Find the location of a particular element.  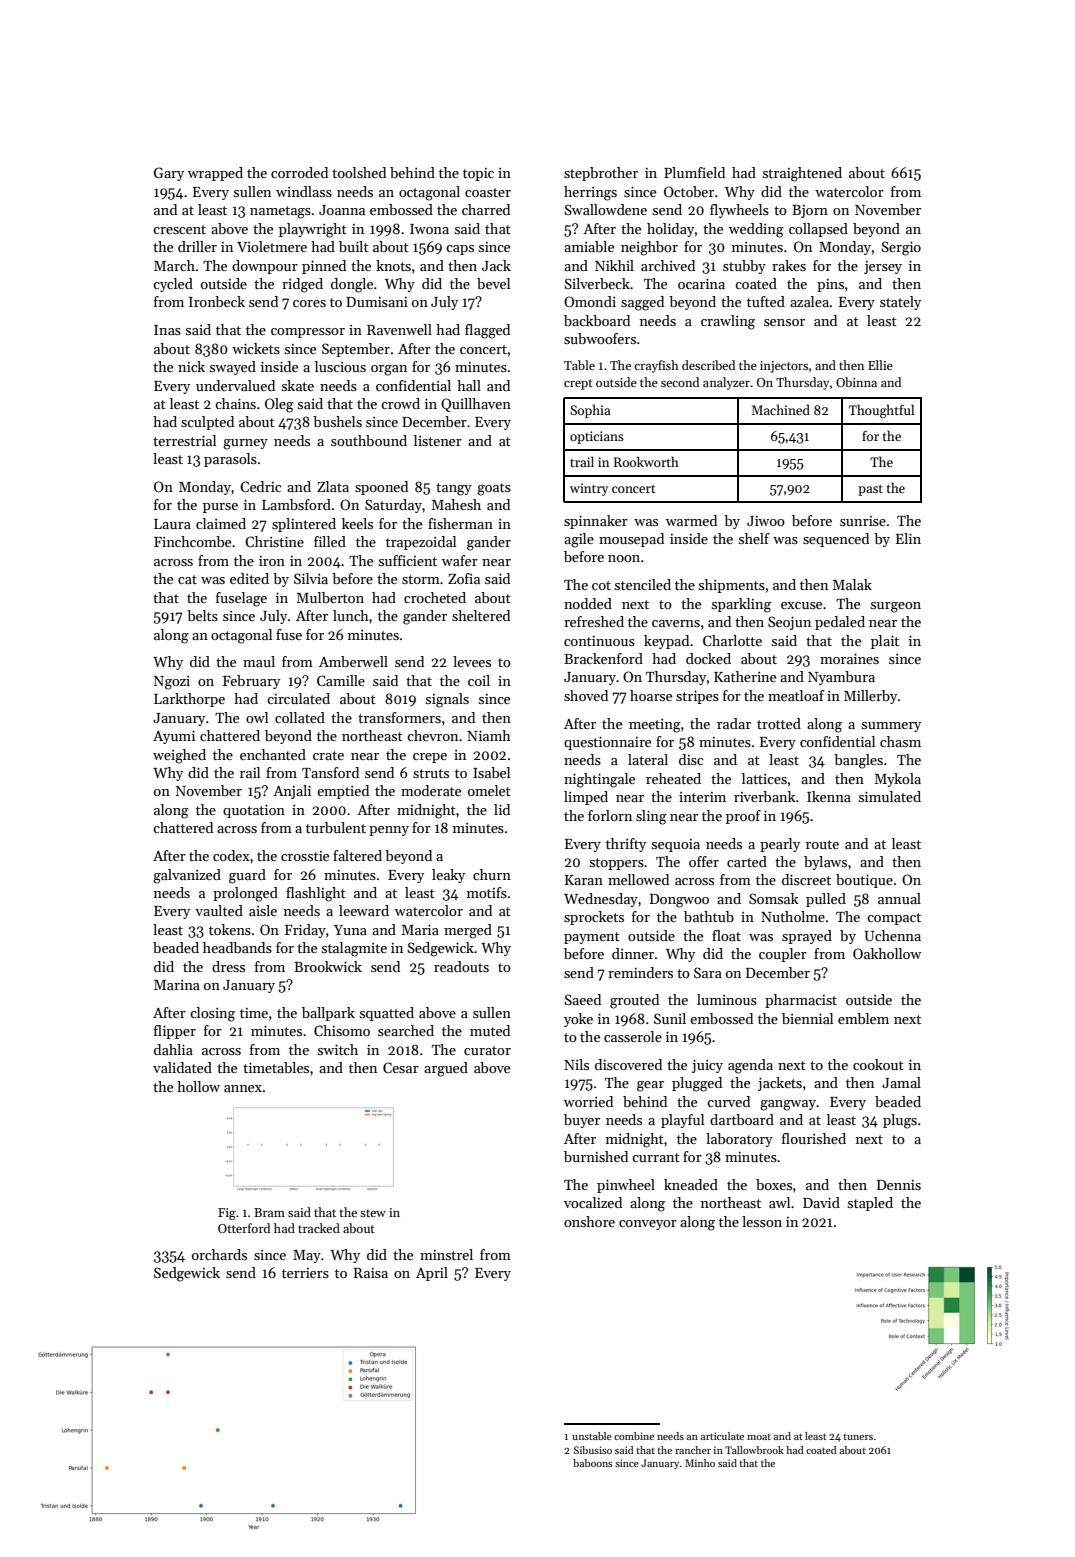

corroded is located at coordinates (299, 172).
